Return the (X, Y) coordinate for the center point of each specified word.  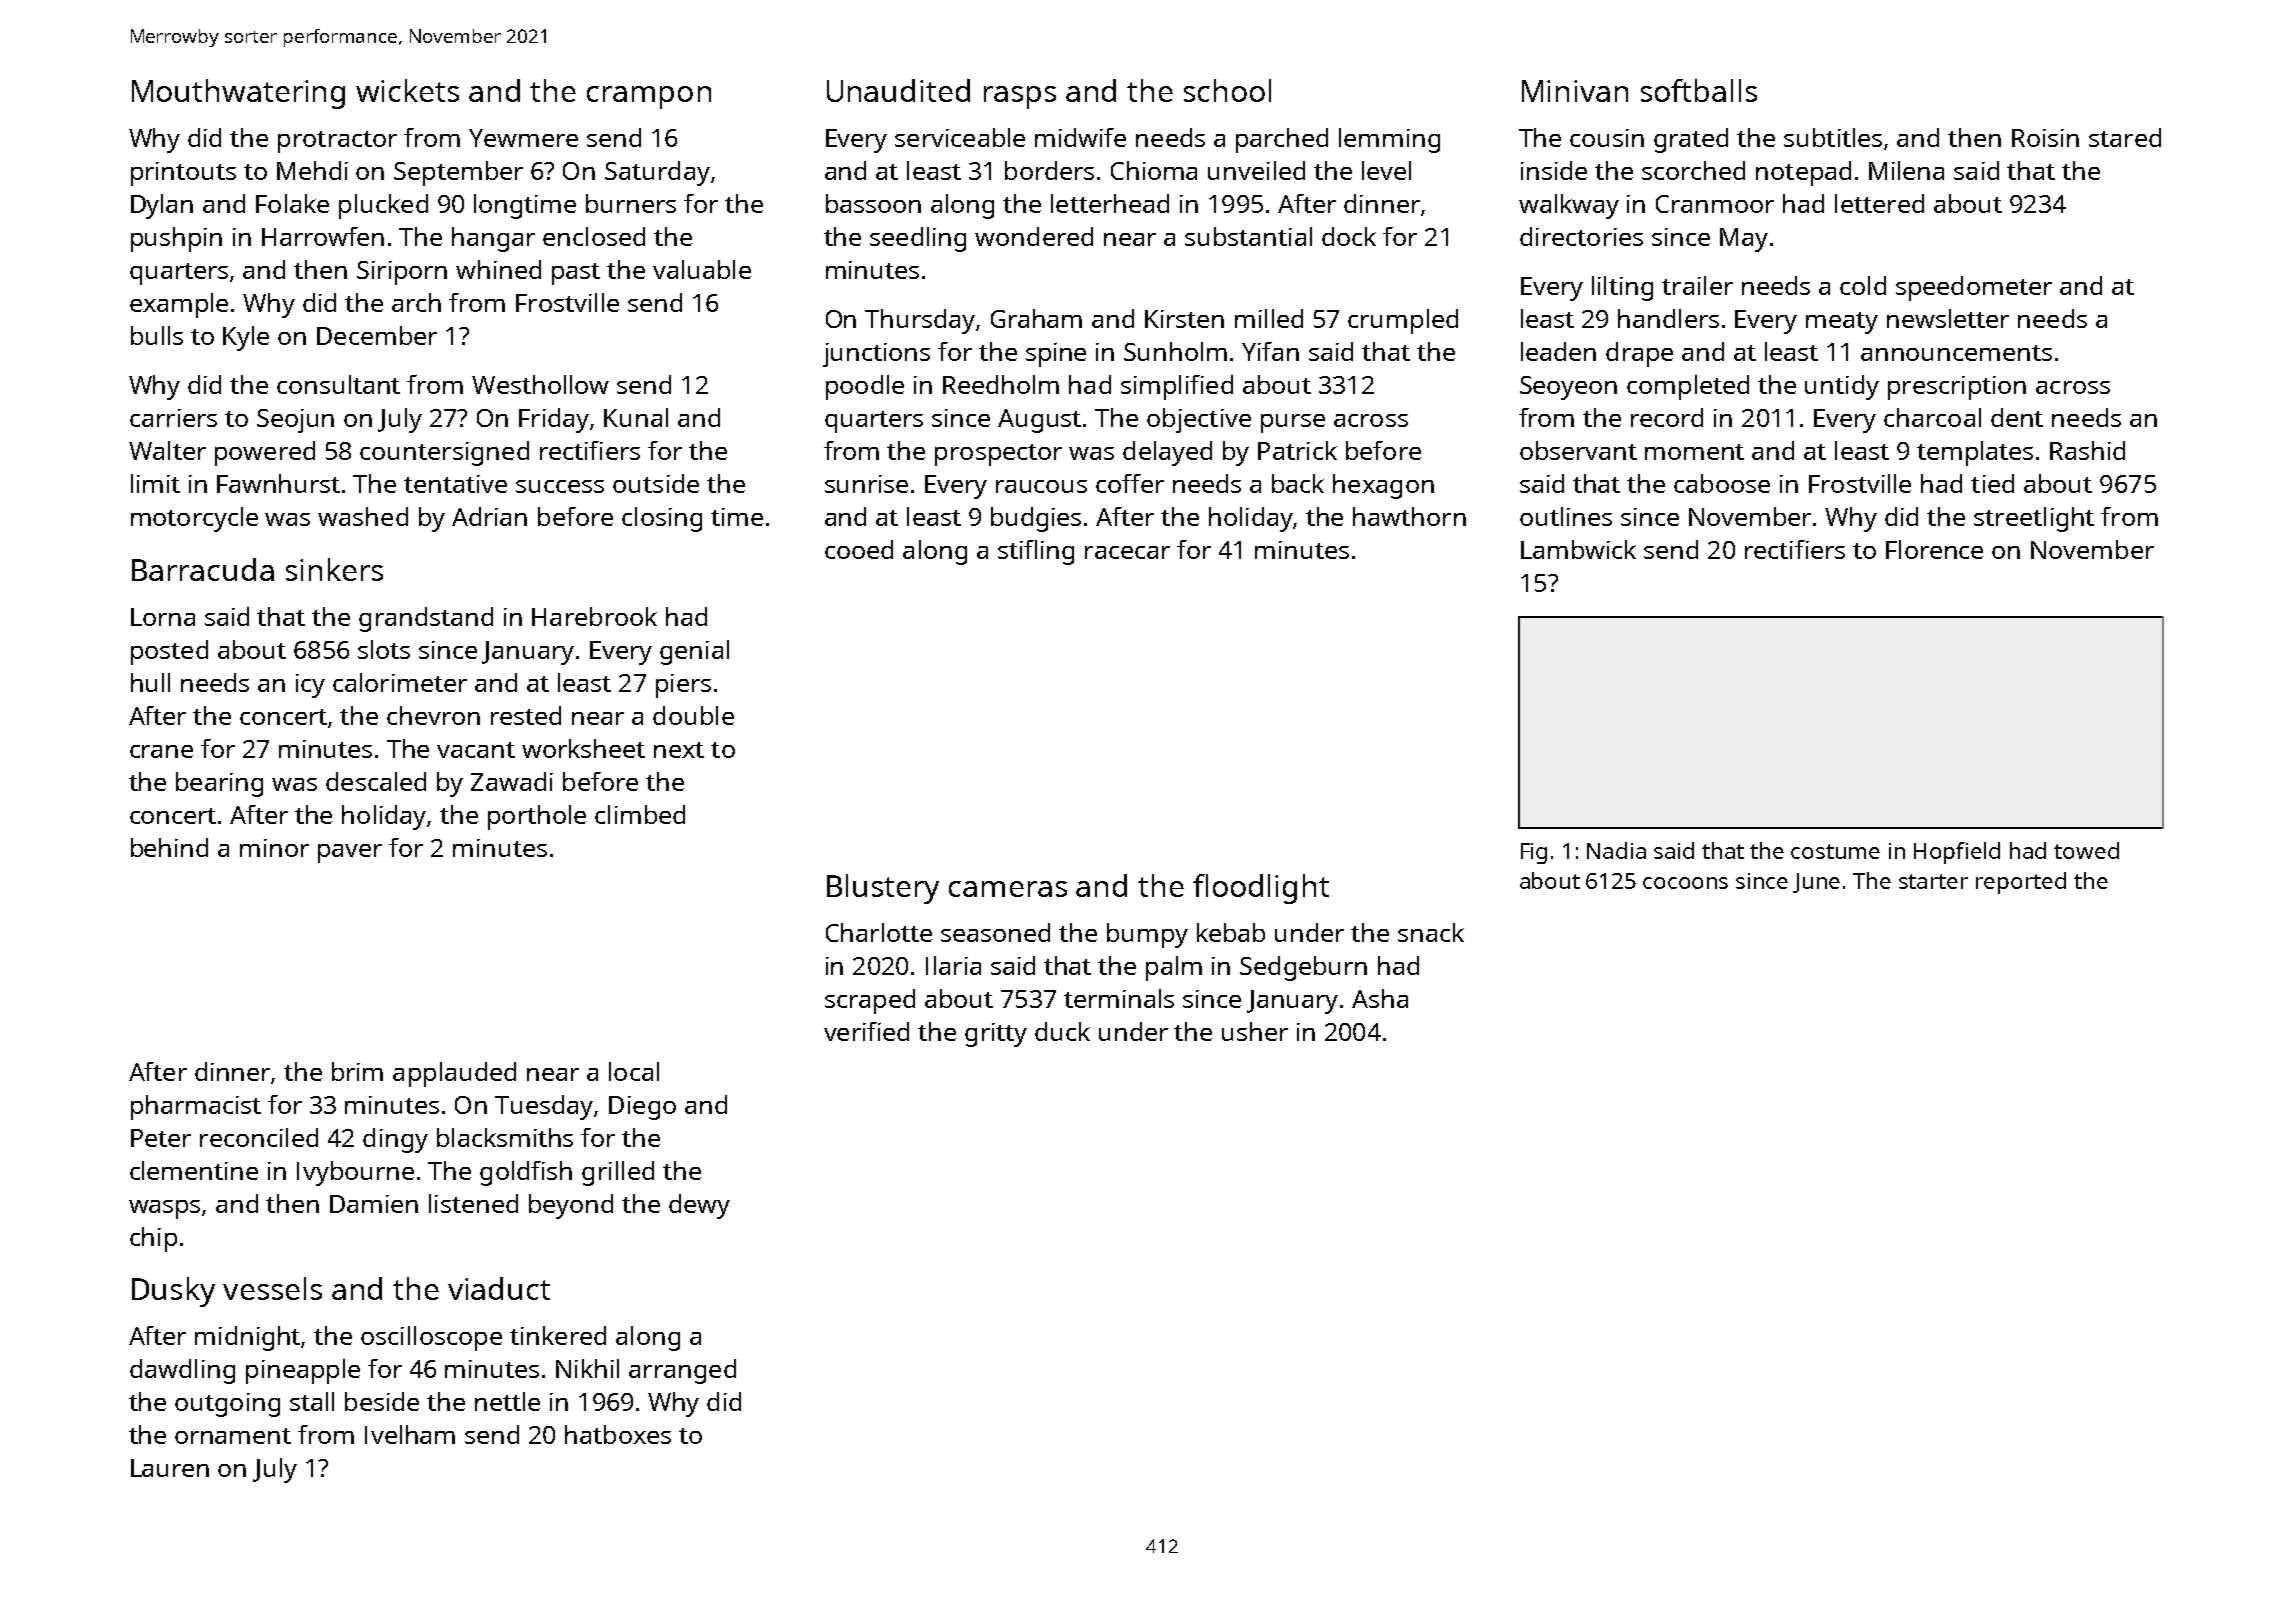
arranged (682, 1371)
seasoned (995, 932)
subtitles (1833, 137)
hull (150, 682)
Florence (1934, 549)
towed (2086, 850)
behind (169, 847)
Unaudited (898, 90)
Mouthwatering (238, 94)
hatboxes (618, 1434)
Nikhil (587, 1368)
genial (694, 652)
